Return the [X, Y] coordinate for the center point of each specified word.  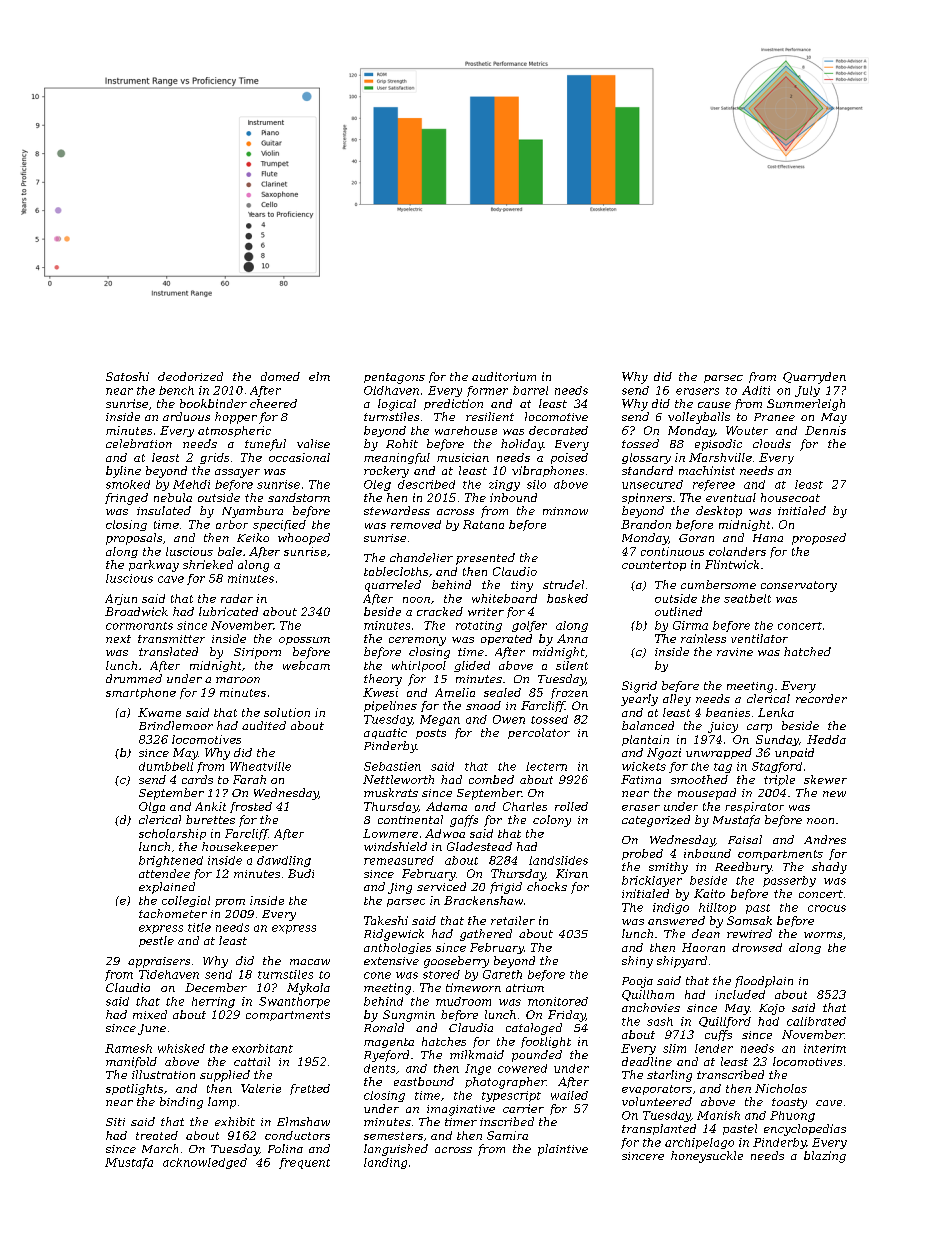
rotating [479, 626]
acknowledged [205, 1163]
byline [123, 472]
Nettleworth [398, 779]
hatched [807, 651]
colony [552, 821]
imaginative [461, 1110]
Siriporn [257, 653]
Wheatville [260, 766]
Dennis [825, 430]
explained [167, 888]
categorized [656, 821]
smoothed [699, 779]
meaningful [397, 458]
